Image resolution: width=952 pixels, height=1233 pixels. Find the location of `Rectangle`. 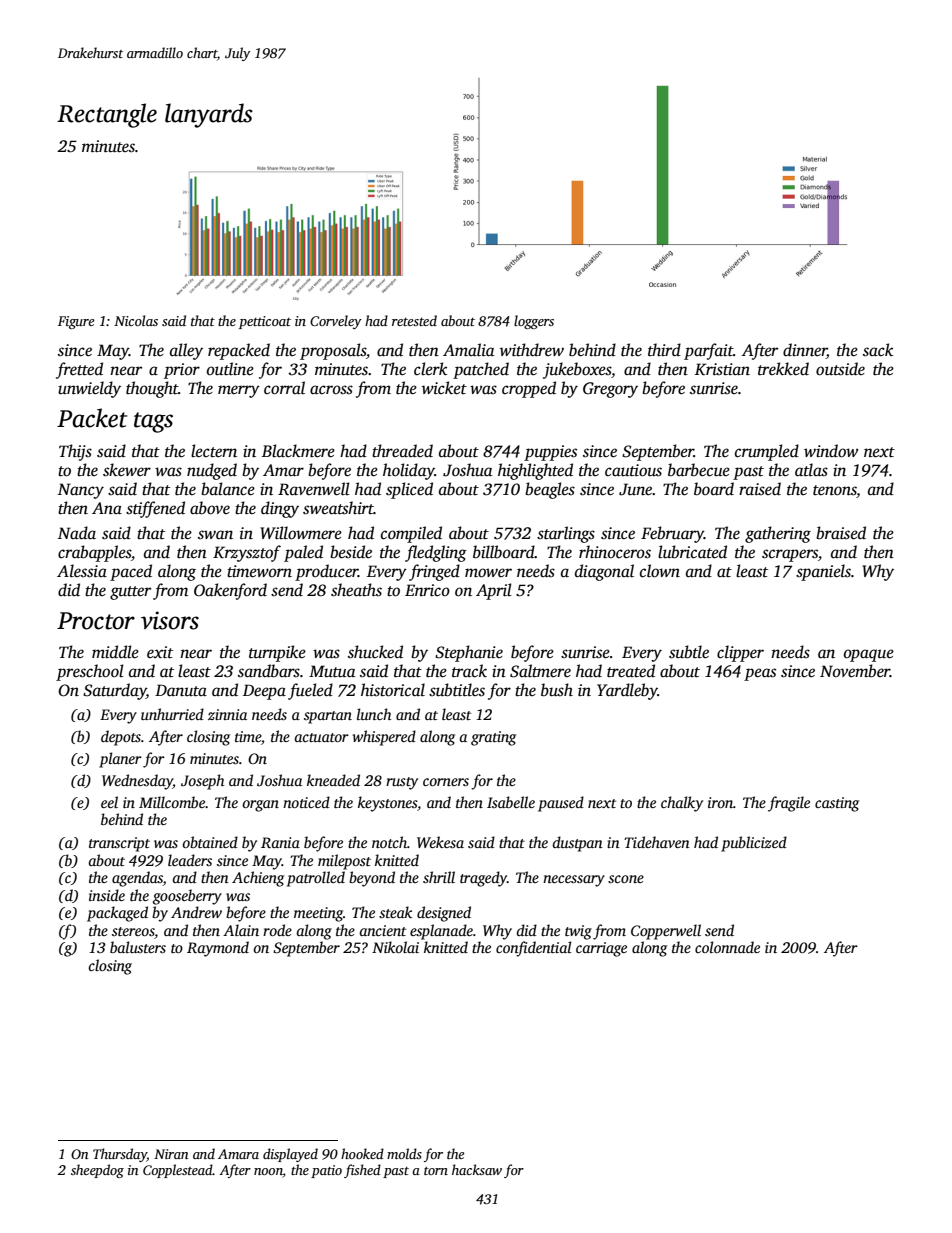

Rectangle is located at coordinates (107, 115).
